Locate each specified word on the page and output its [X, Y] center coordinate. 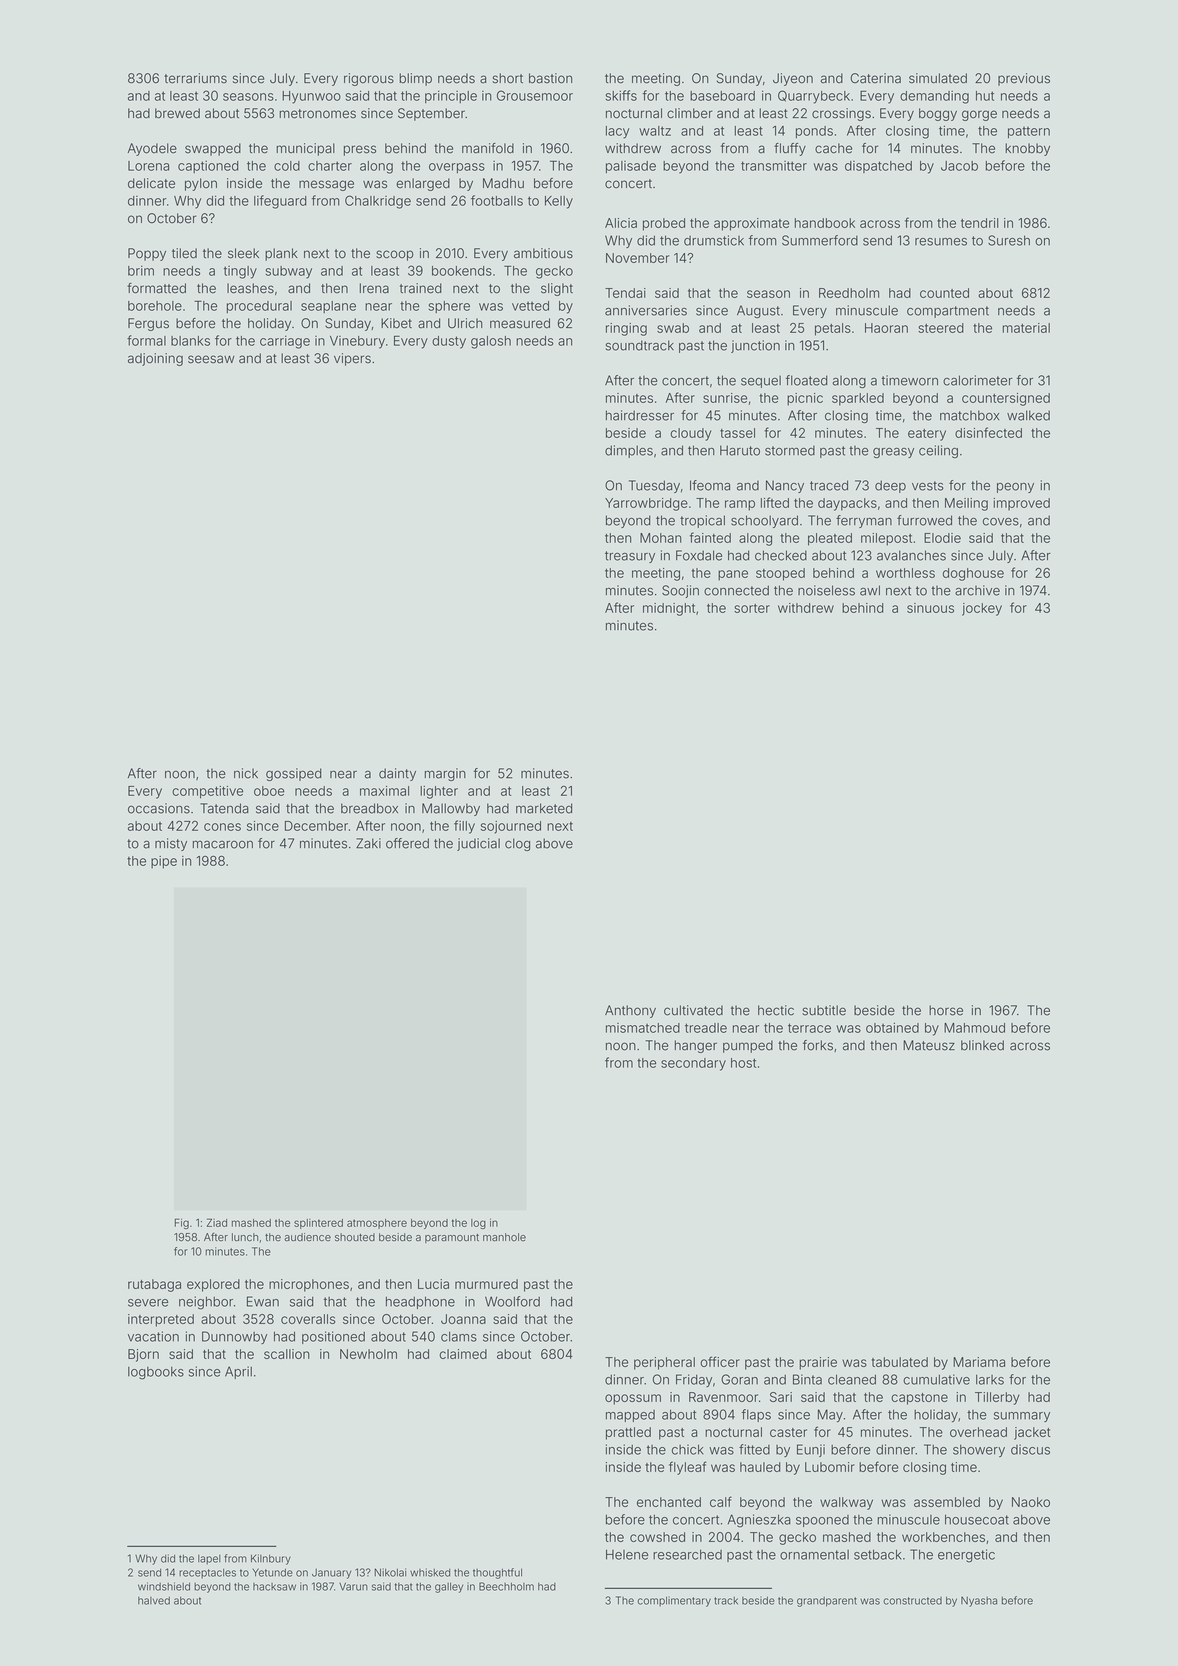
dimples [629, 451]
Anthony [630, 1011]
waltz [655, 131]
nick [246, 773]
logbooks [156, 1373]
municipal [305, 149]
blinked [982, 1045]
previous [1024, 79]
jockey [982, 609]
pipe [164, 862]
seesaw [211, 359]
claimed [463, 1354]
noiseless [826, 590]
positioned [333, 1337]
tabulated [900, 1362]
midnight [669, 609]
